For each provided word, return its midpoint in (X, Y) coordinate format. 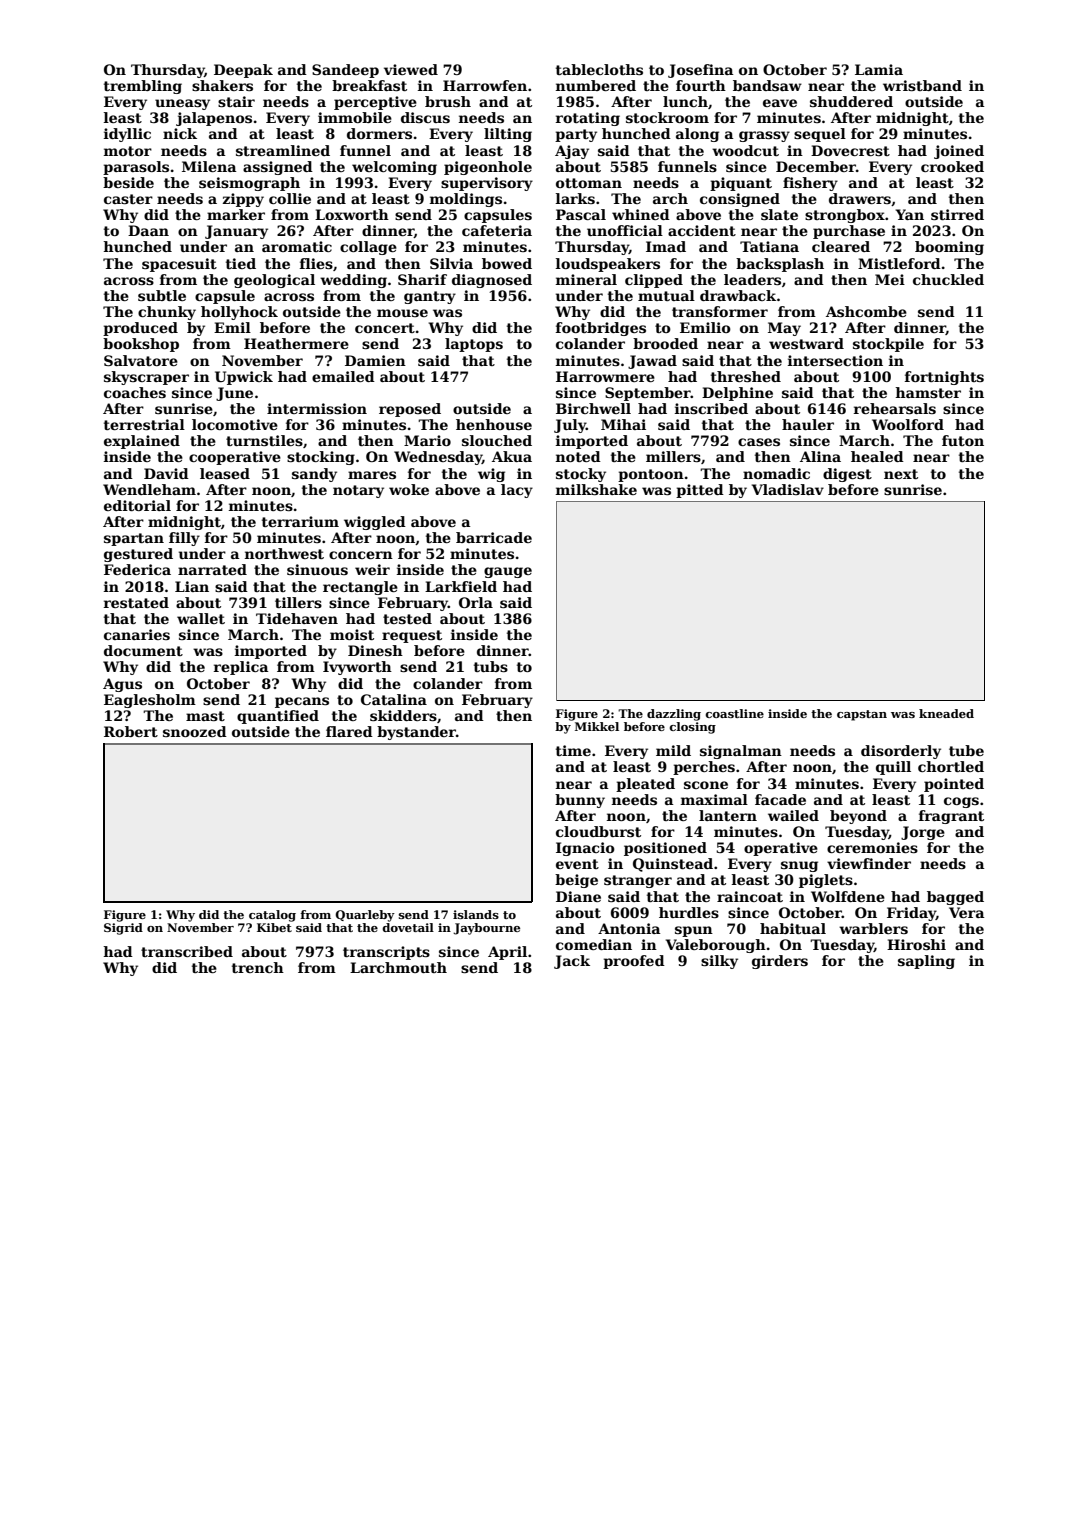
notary (358, 491)
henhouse (494, 424)
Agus (122, 685)
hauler (808, 424)
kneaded (946, 713)
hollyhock (239, 313)
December (816, 166)
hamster (928, 392)
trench (258, 967)
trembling (143, 87)
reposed (410, 410)
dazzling (674, 715)
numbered (596, 85)
